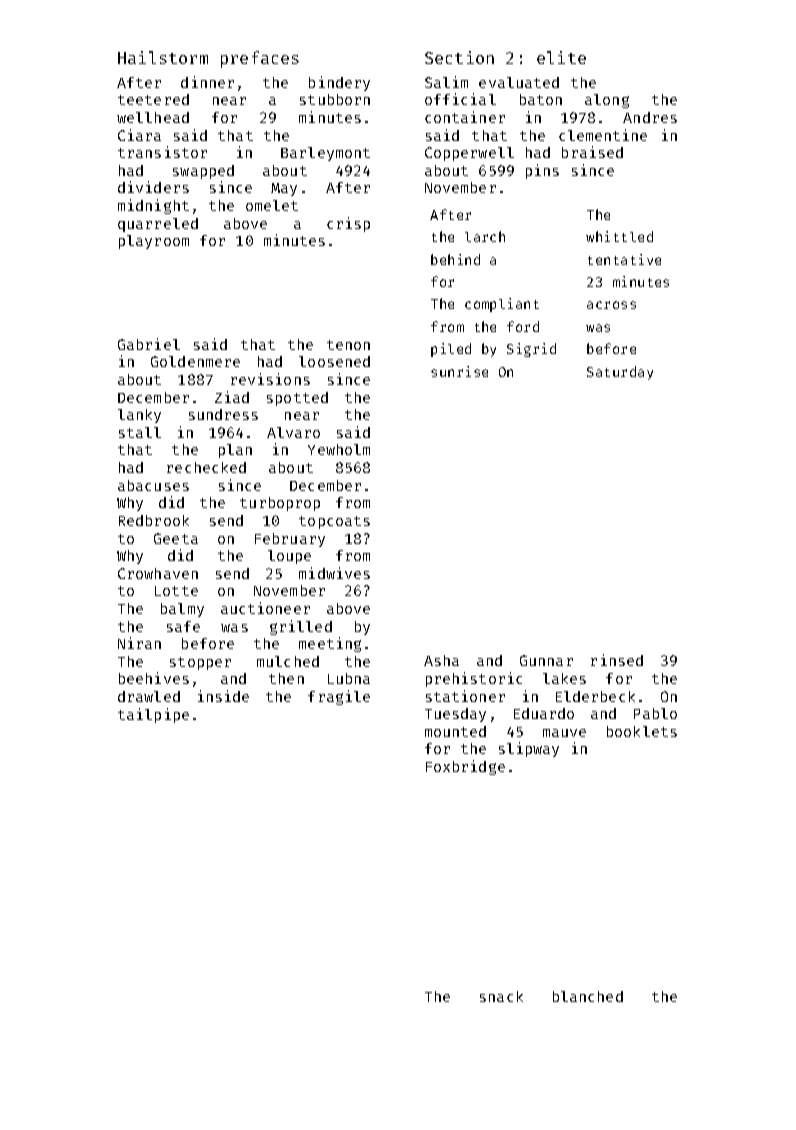  Describe the element at coordinates (595, 696) in the screenshot. I see `Elderbeck` at that location.
